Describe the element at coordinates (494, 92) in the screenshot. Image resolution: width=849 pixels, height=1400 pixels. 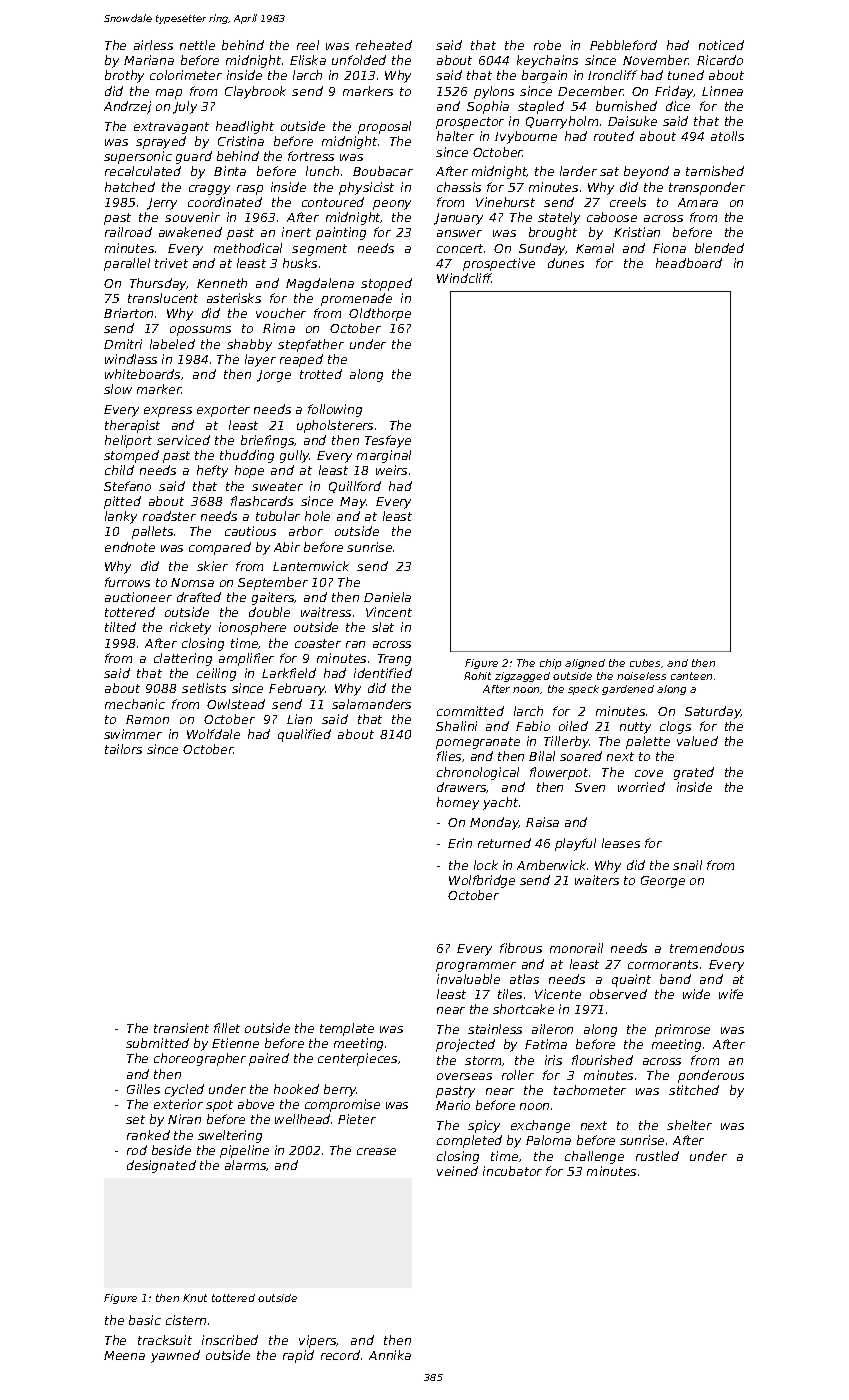
I see `pylons` at that location.
